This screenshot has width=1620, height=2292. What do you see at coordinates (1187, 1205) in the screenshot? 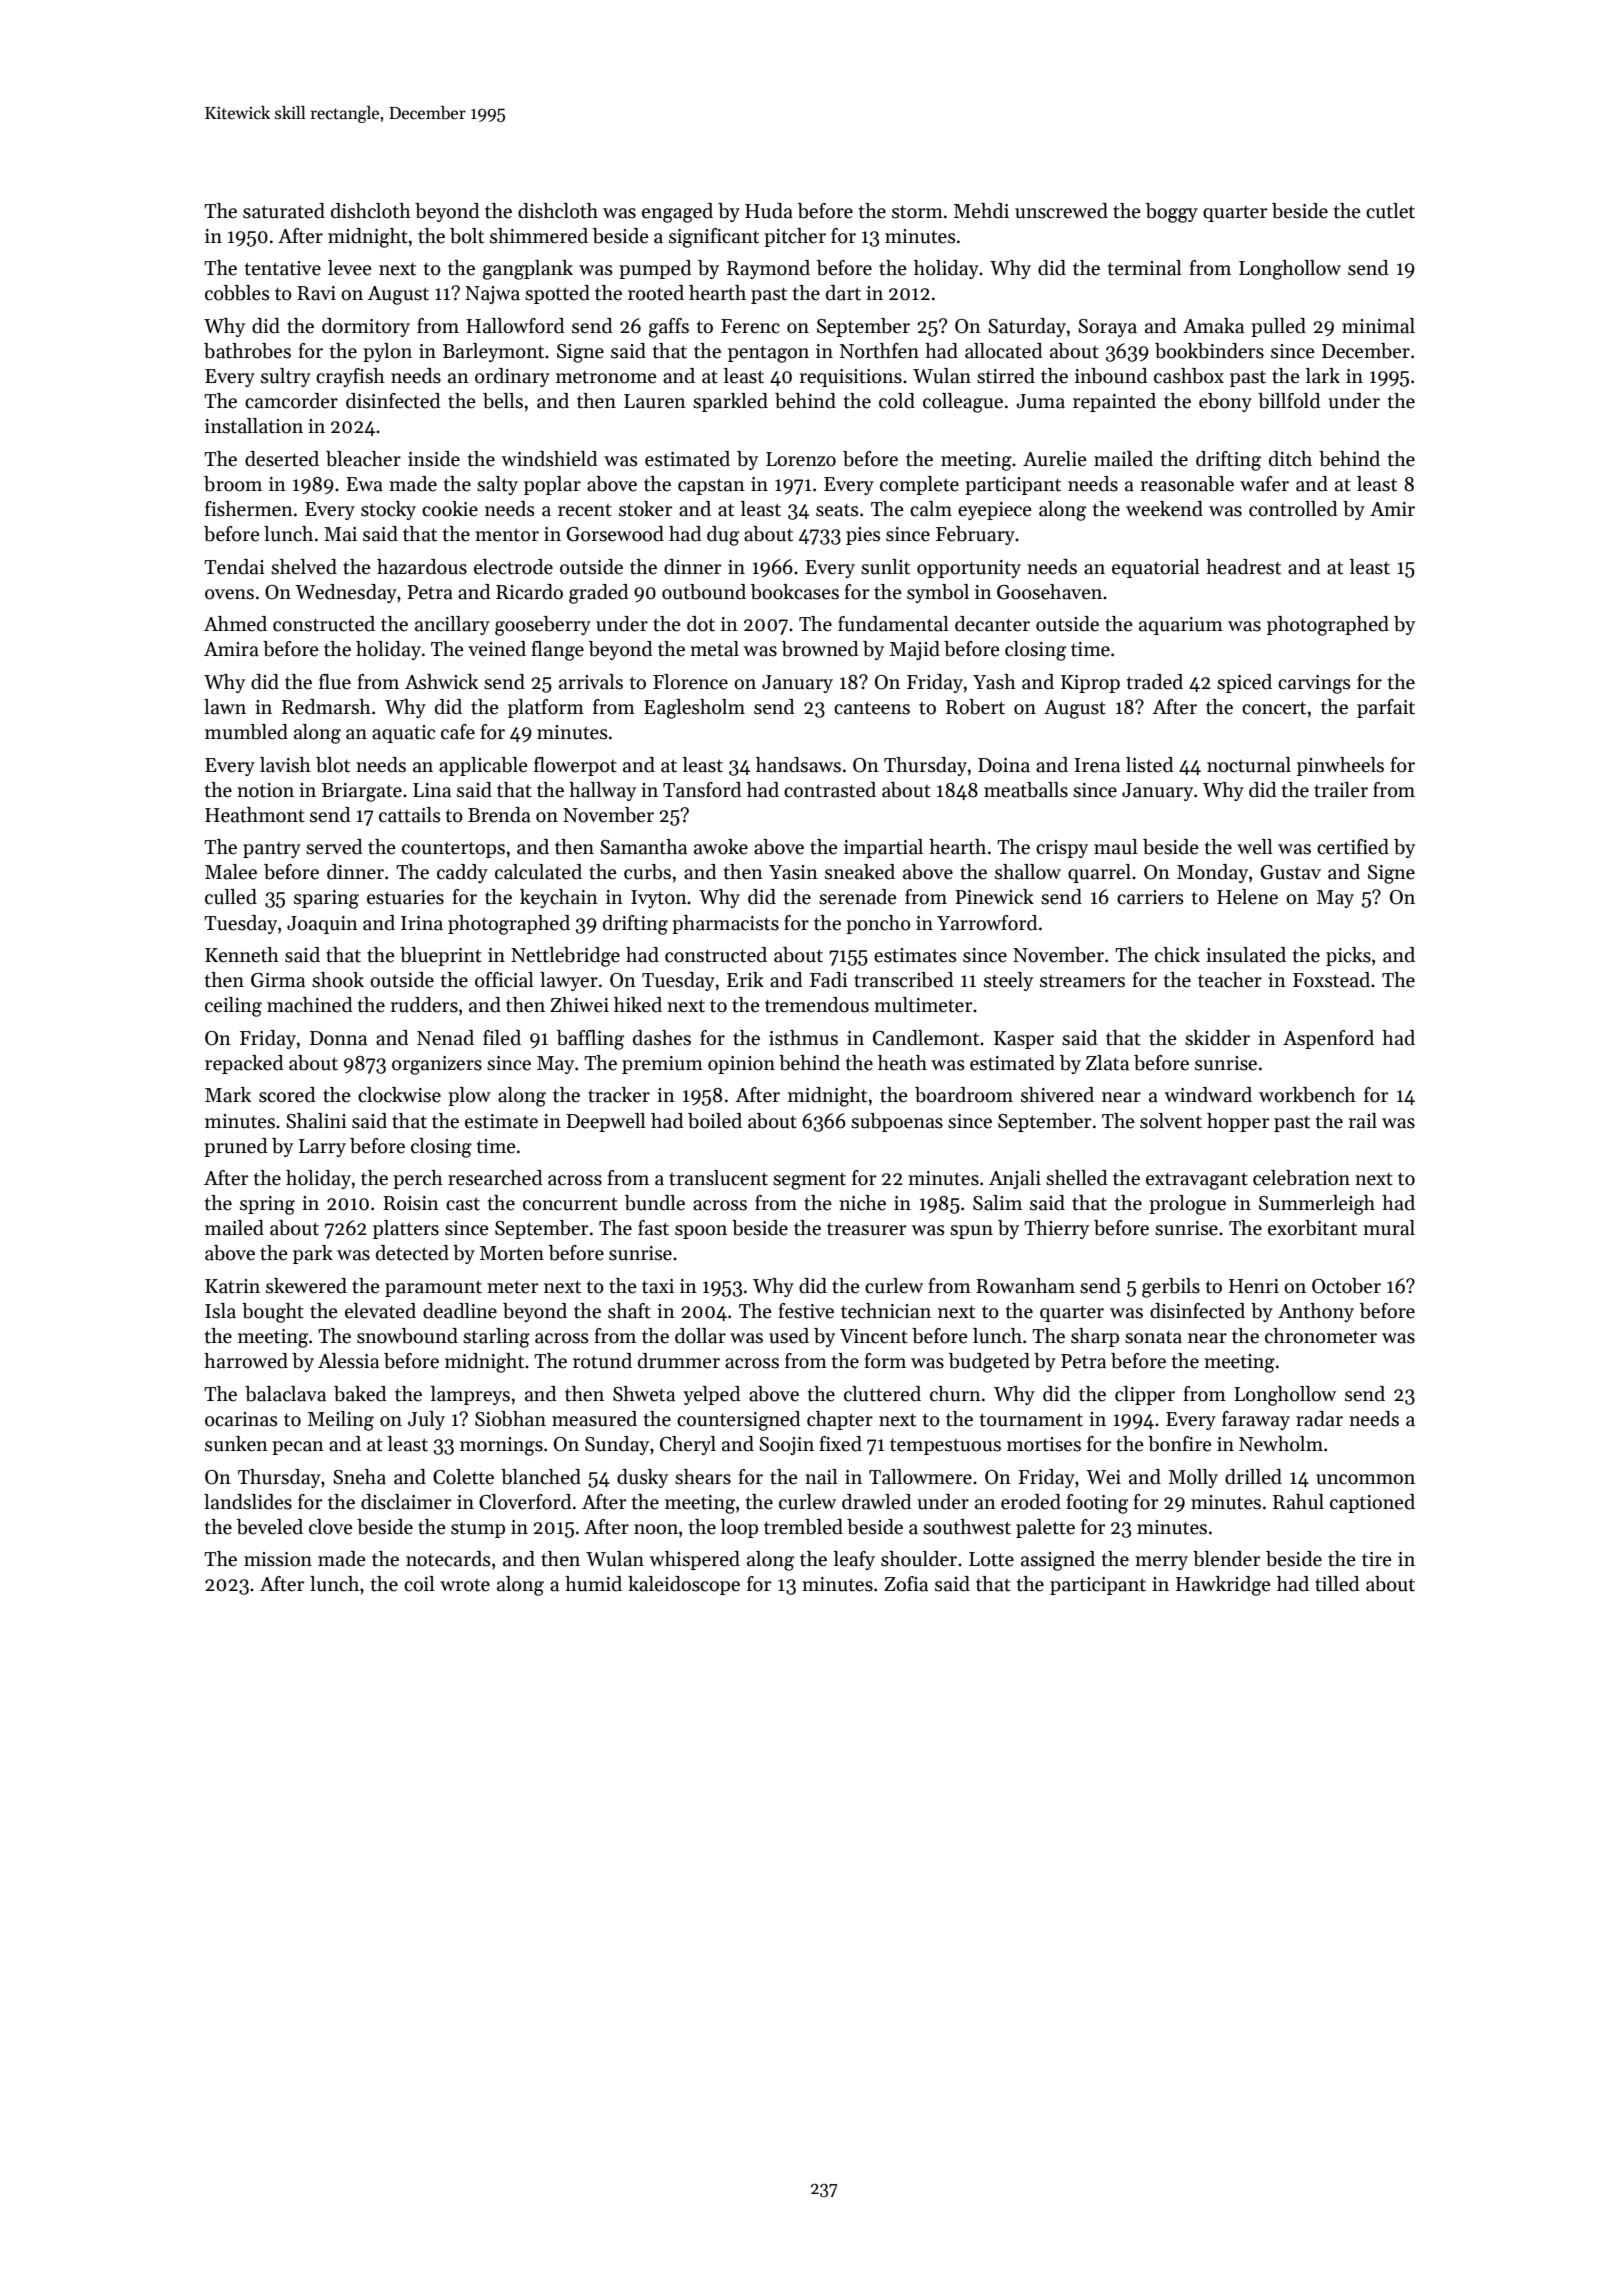
I see `prologue` at bounding box center [1187, 1205].
